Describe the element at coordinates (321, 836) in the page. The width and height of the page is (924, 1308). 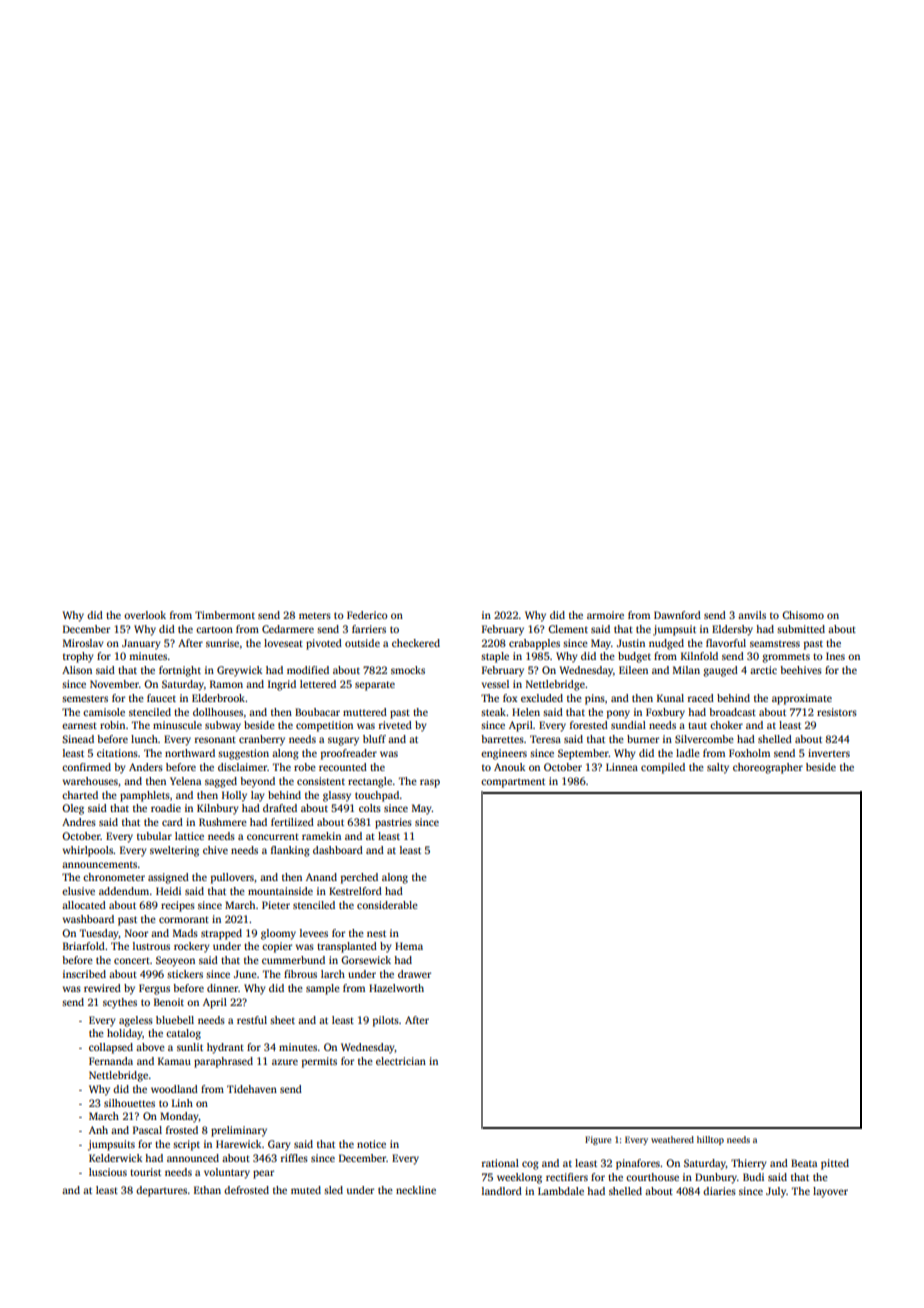
I see `ramekin` at that location.
